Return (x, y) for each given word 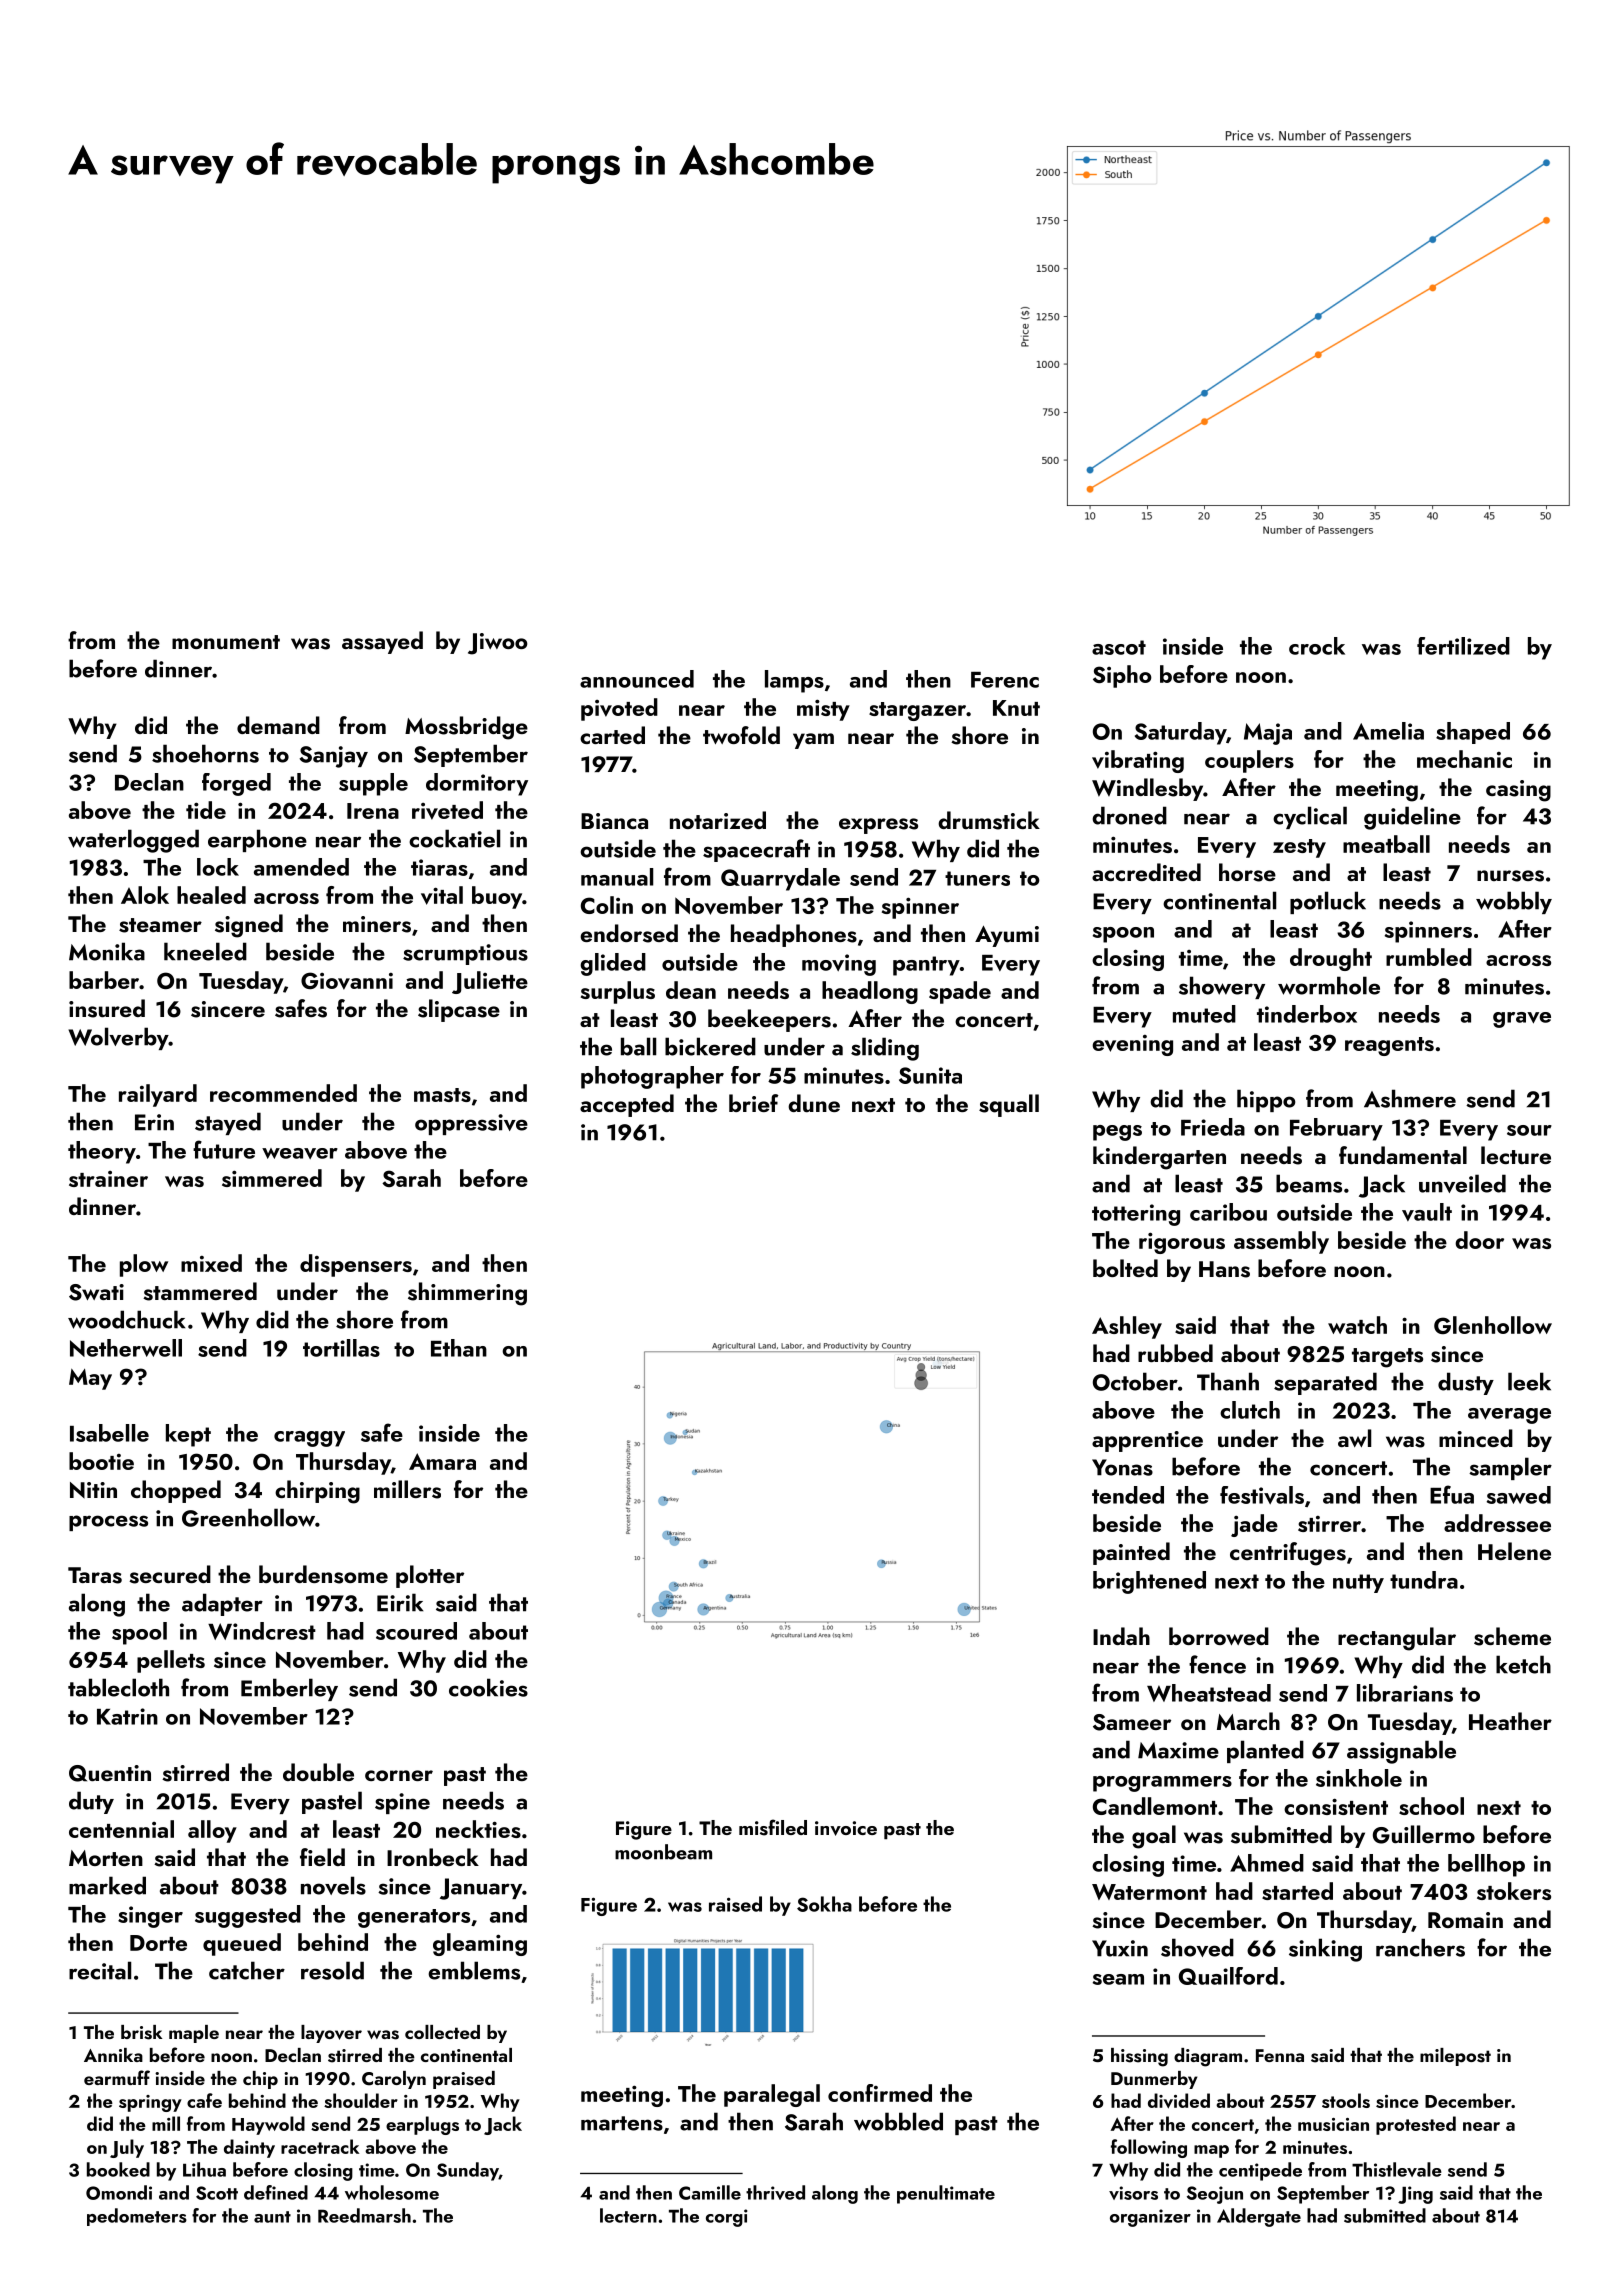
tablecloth (118, 1687)
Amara (442, 1461)
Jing (1415, 2195)
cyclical (1310, 817)
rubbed (1175, 1353)
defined (276, 2192)
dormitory (477, 784)
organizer (1150, 2218)
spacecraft (756, 850)
